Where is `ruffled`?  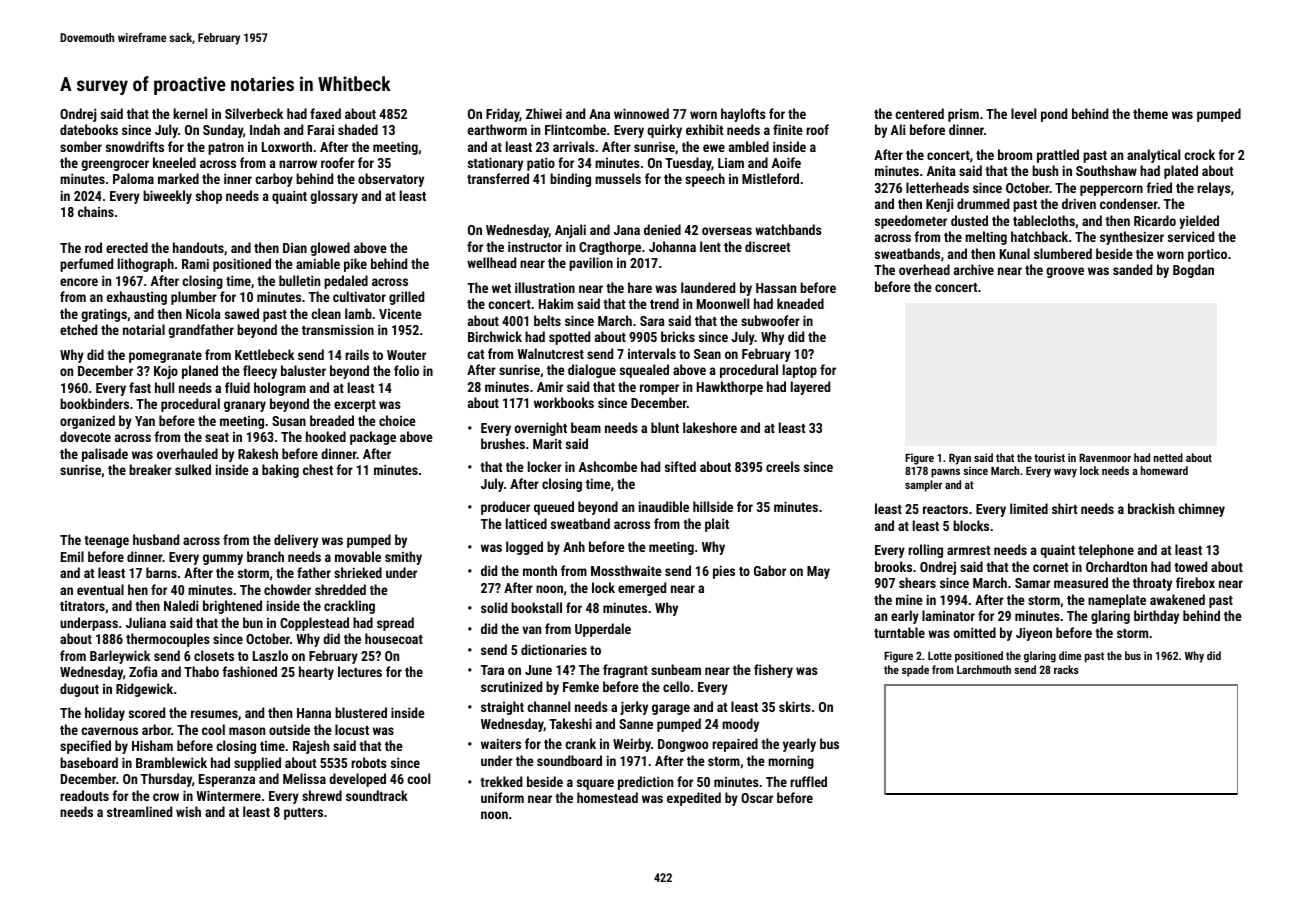
ruffled is located at coordinates (808, 781).
